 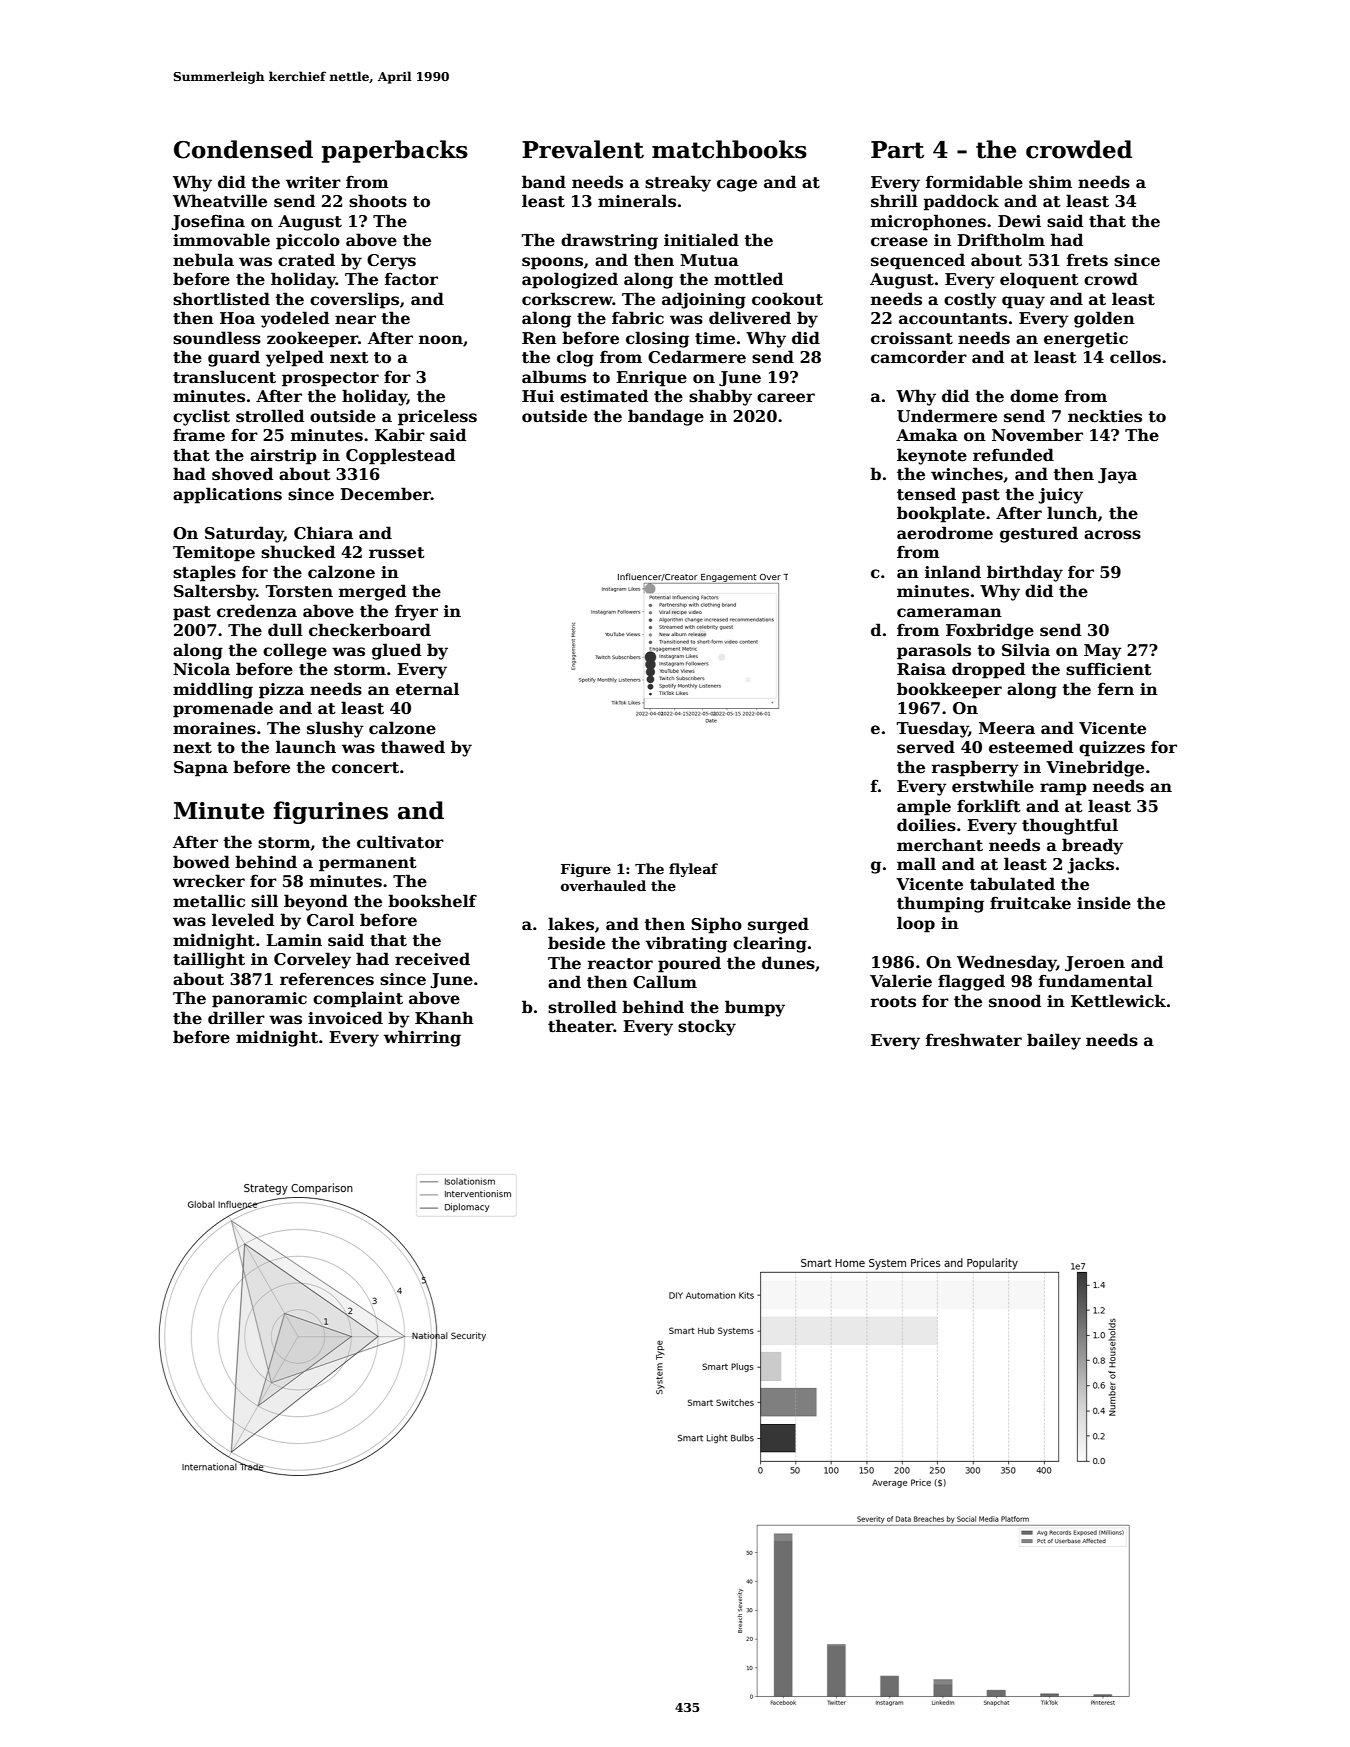 I want to click on shim, so click(x=1050, y=182).
